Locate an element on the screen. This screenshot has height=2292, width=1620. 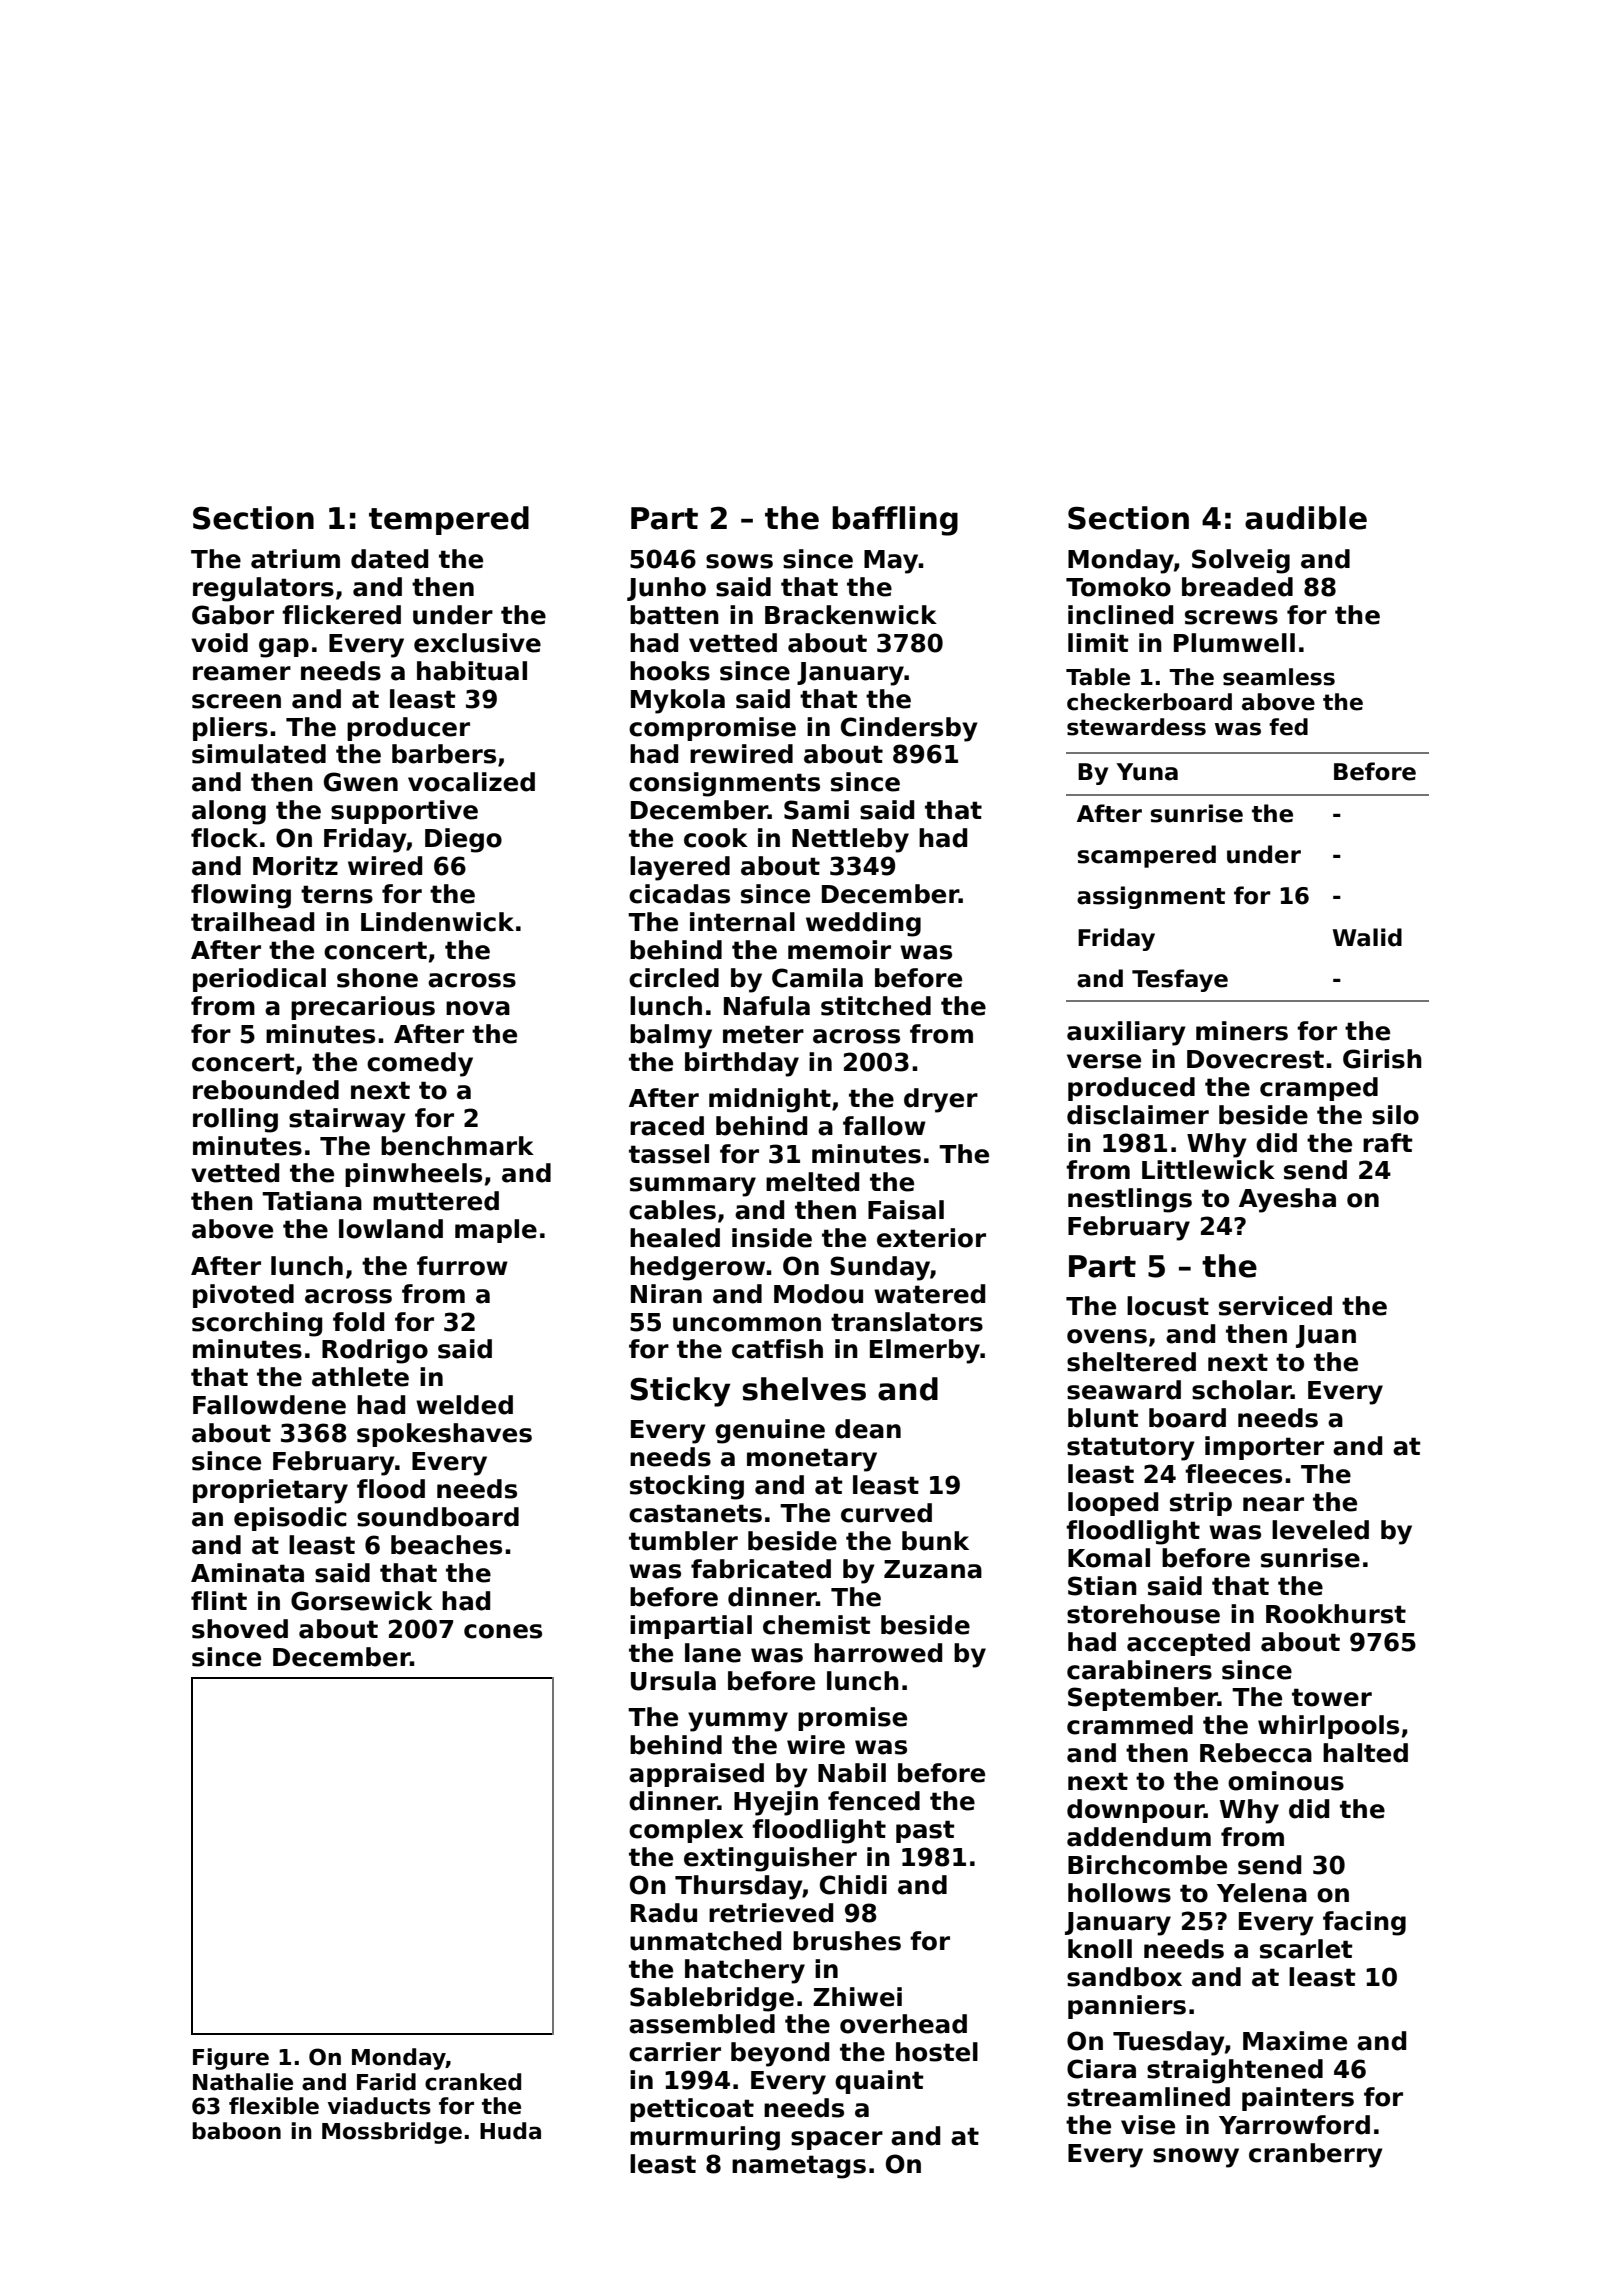
cranberry is located at coordinates (1316, 2155).
